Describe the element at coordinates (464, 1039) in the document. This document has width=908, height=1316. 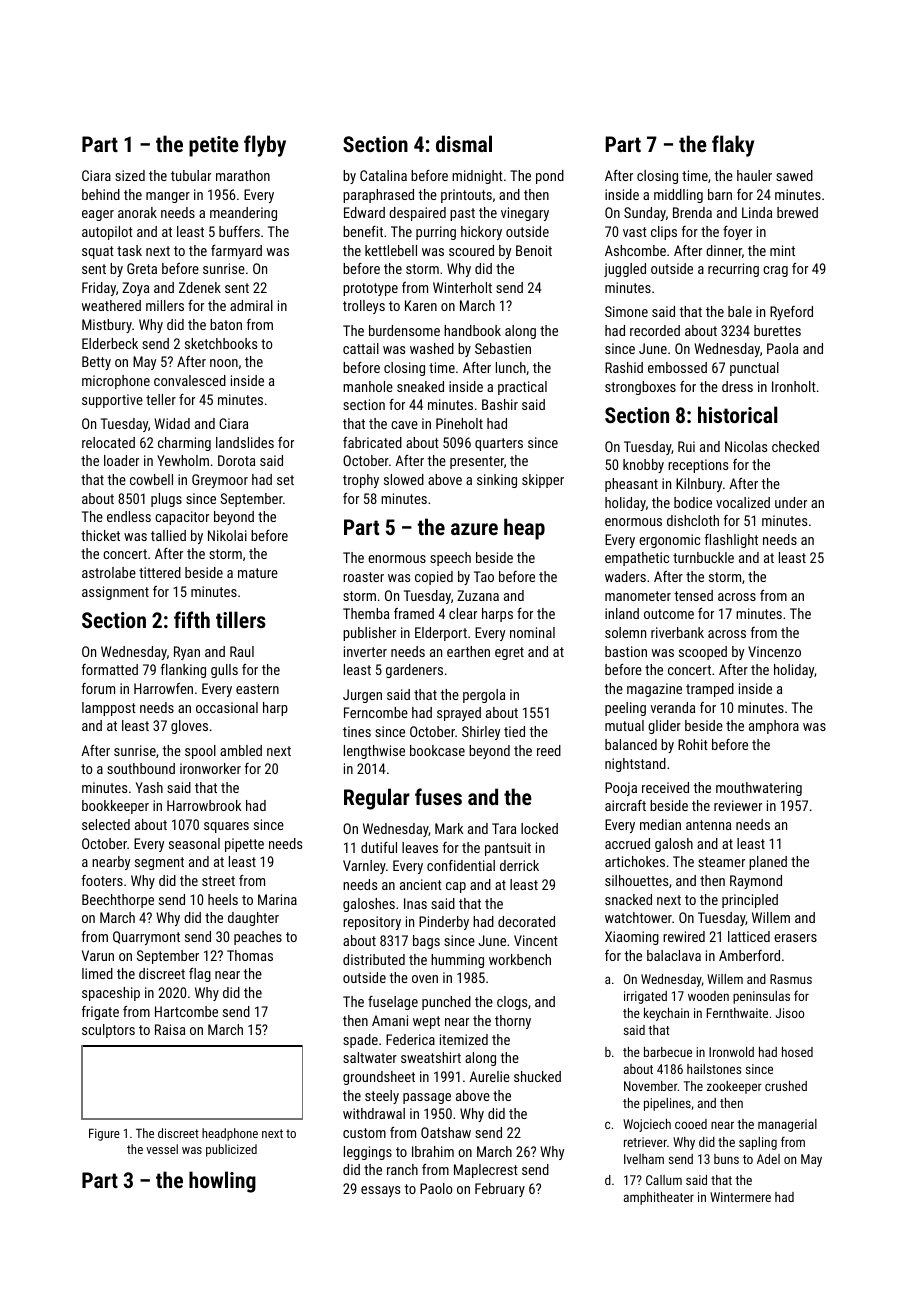
I see `itemized` at that location.
